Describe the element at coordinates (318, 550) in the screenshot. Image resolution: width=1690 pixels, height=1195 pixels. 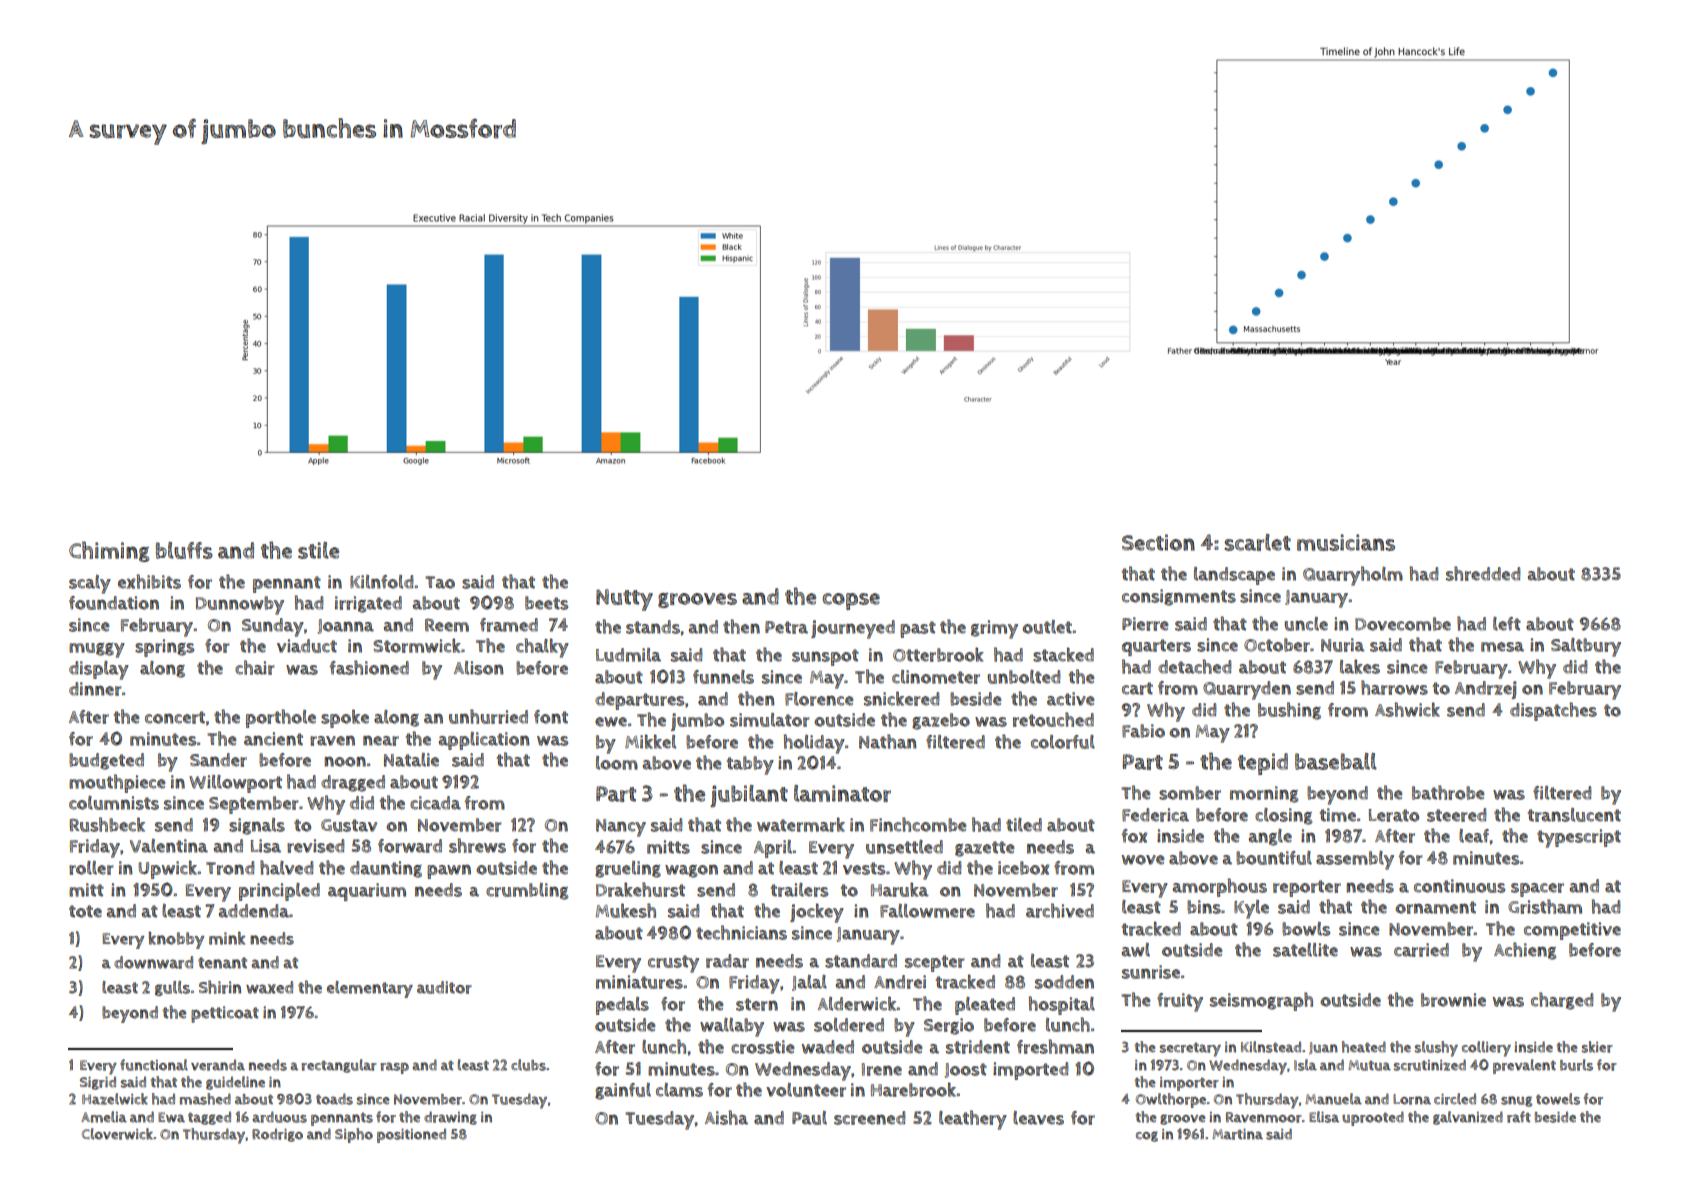
I see `stile` at that location.
